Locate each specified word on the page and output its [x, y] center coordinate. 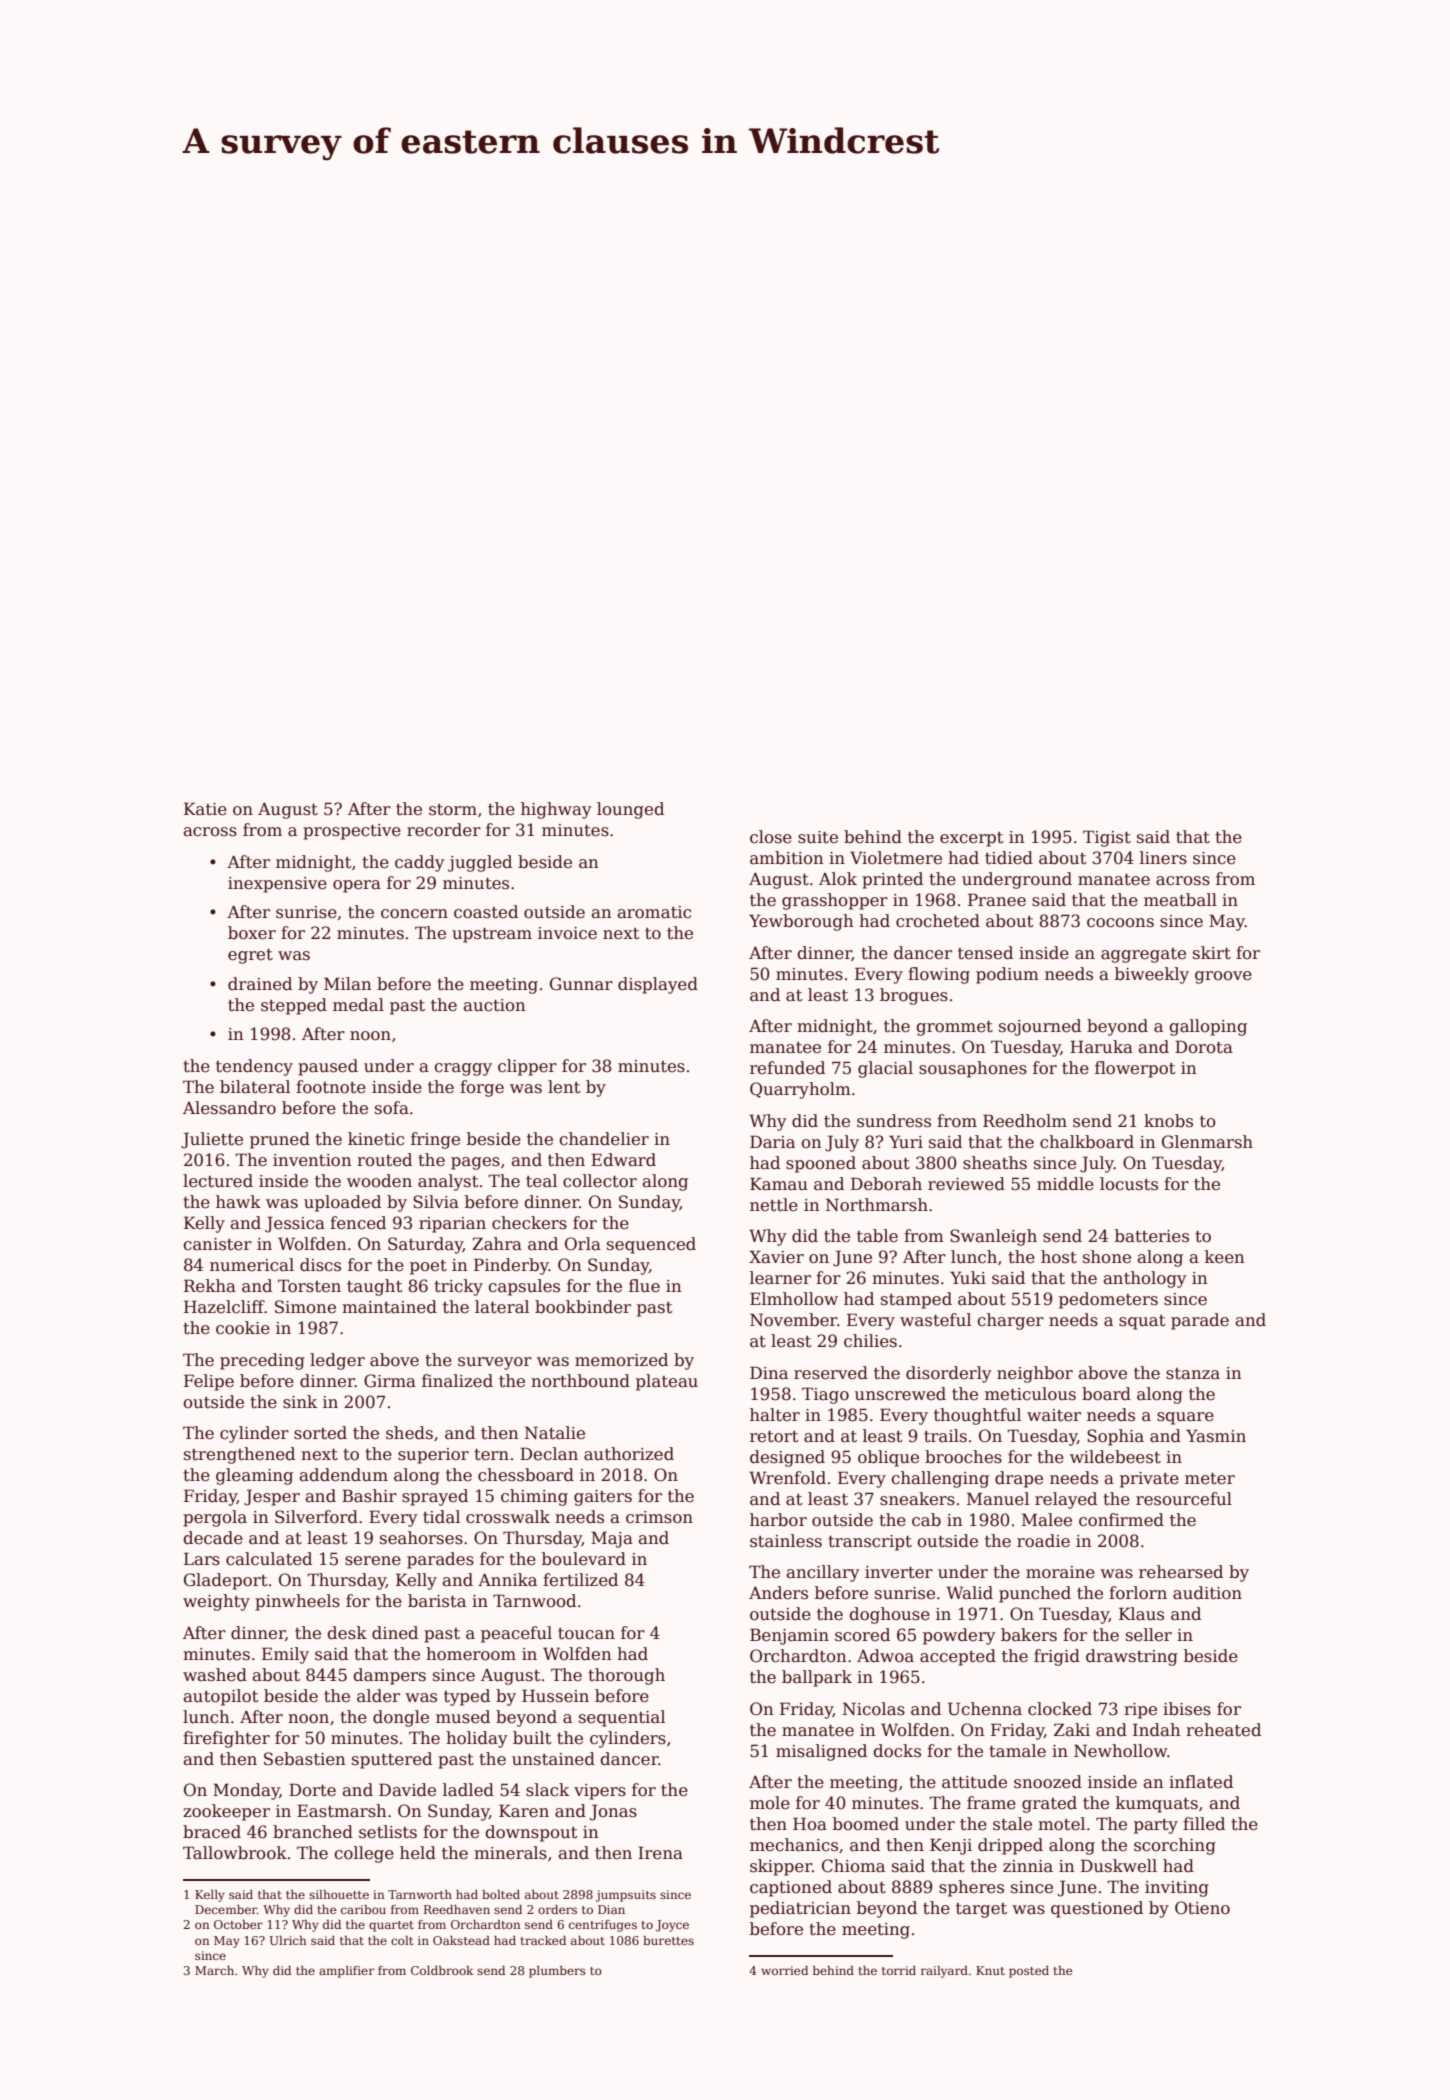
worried [784, 1970]
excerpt [972, 839]
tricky [458, 1287]
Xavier [776, 1257]
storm [453, 810]
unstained [553, 1759]
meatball [1180, 900]
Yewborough [801, 922]
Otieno [1202, 1908]
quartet [391, 1926]
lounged [630, 810]
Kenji [951, 1846]
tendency [254, 1067]
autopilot [221, 1697]
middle [1065, 1184]
